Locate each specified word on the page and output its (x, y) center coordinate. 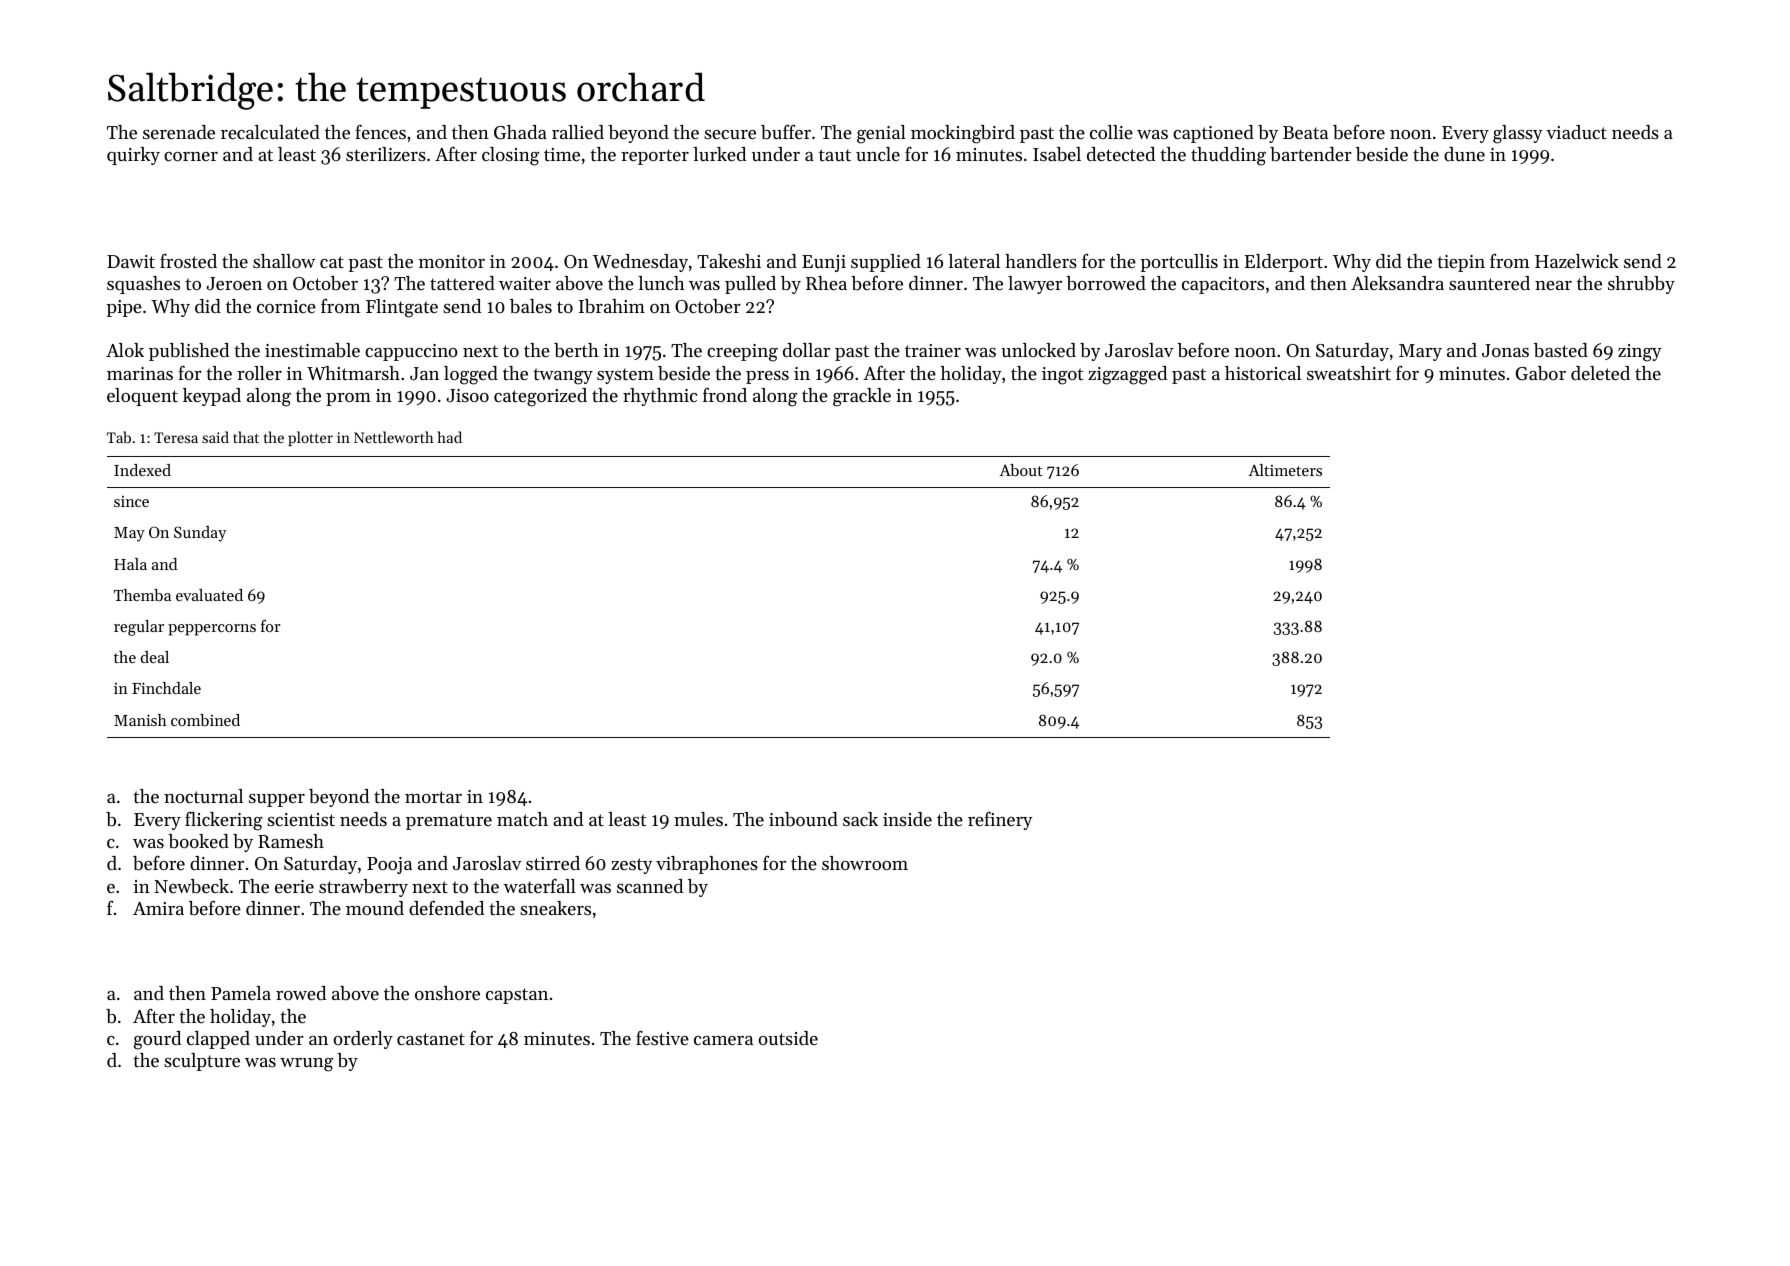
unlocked (1038, 350)
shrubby (1641, 285)
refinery (1000, 821)
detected (1121, 154)
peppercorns (212, 630)
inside (907, 819)
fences (380, 132)
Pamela (241, 993)
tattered (462, 283)
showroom (865, 863)
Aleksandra (1397, 283)
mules (698, 819)
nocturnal (203, 796)
